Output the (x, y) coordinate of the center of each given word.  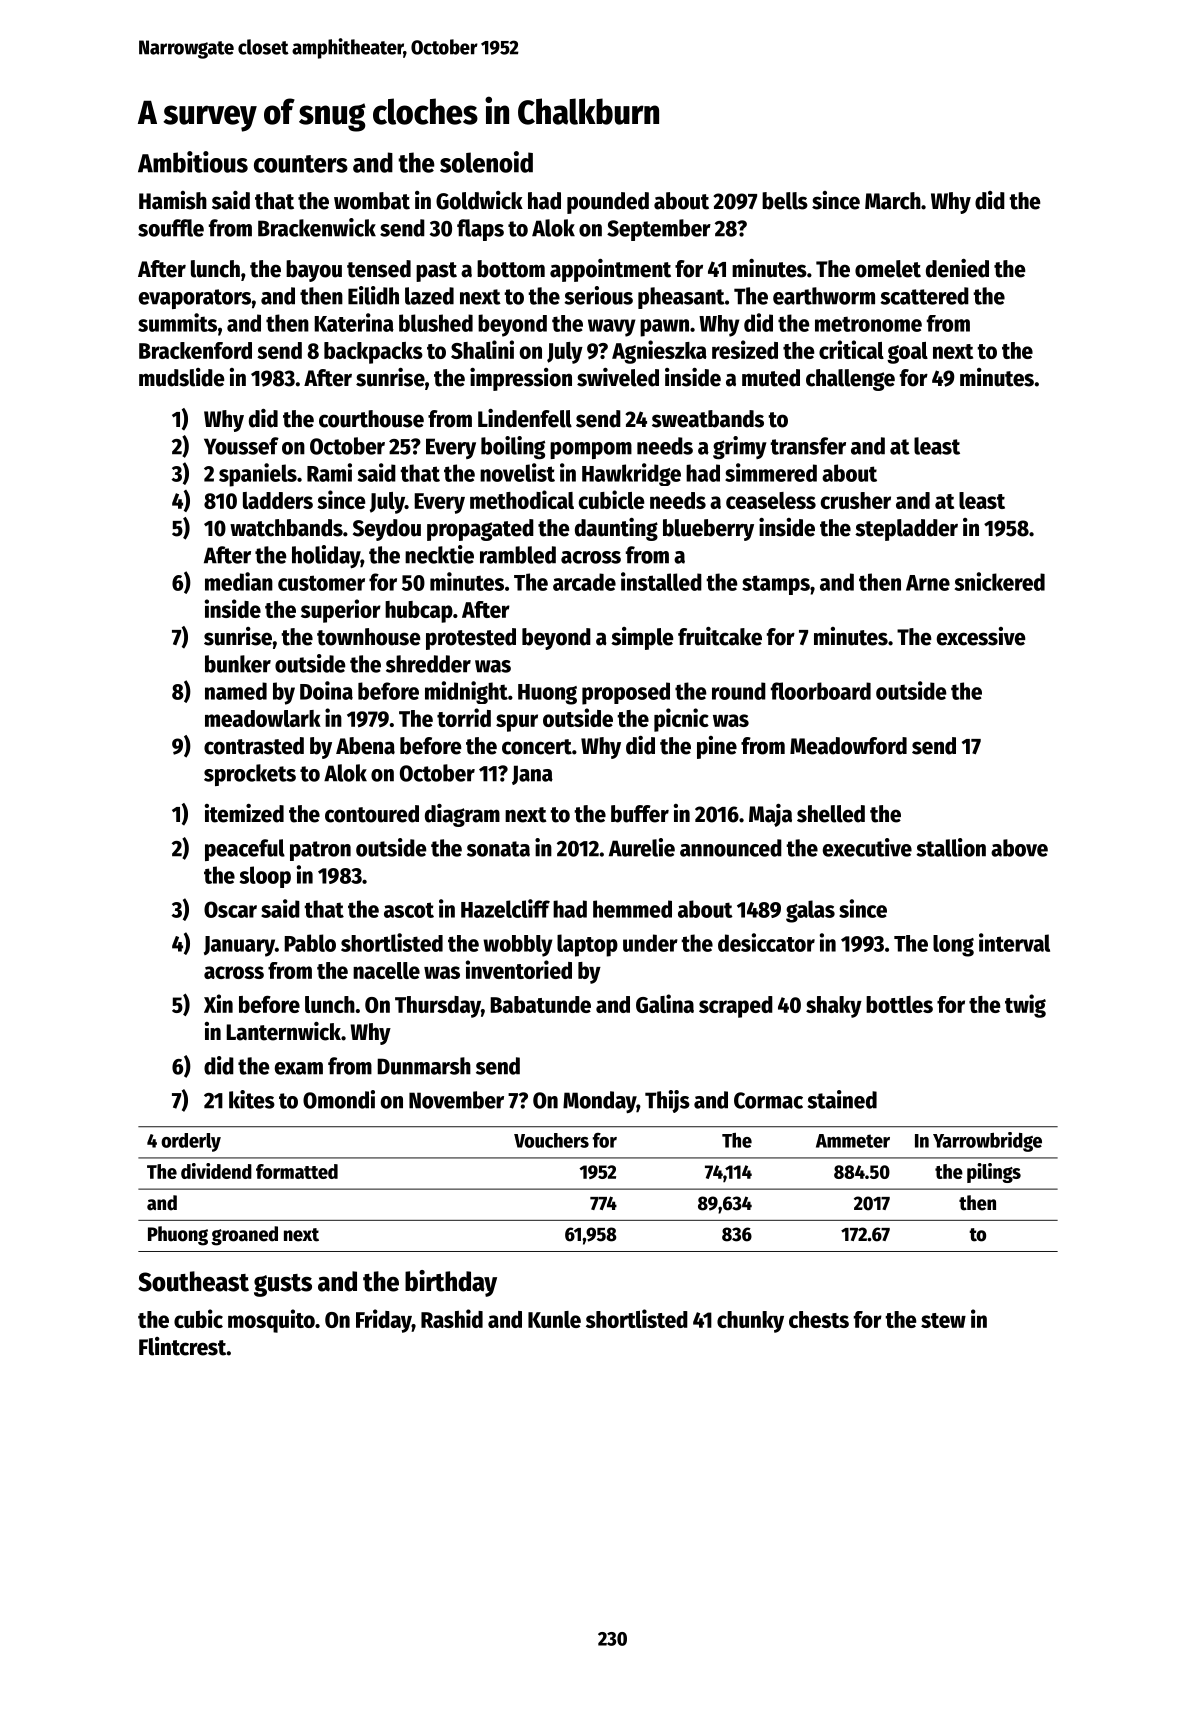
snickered (1000, 581)
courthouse (371, 419)
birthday (451, 1283)
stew (943, 1320)
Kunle (554, 1319)
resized (745, 349)
